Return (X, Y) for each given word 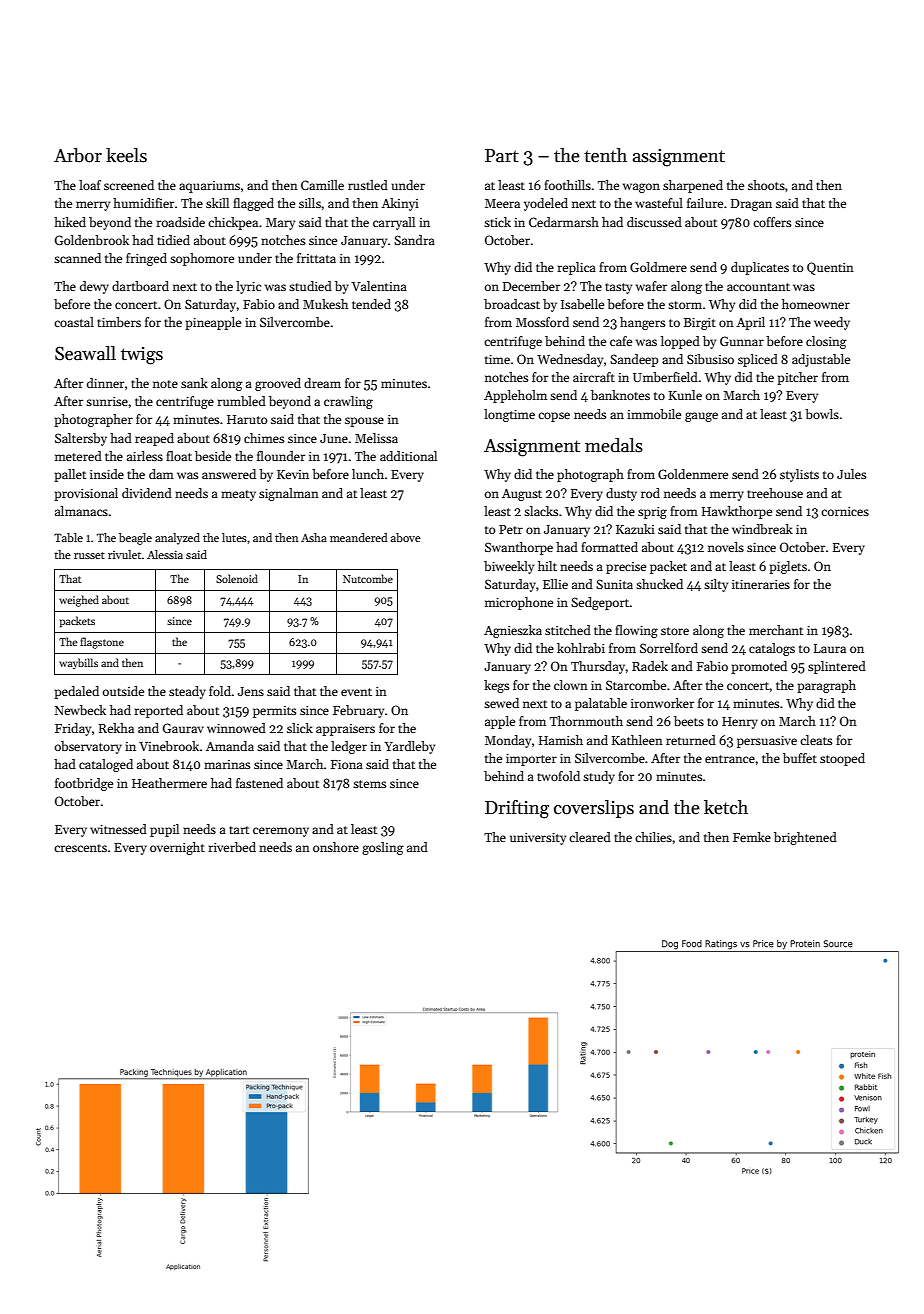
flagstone (102, 643)
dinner (105, 383)
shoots (766, 185)
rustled (368, 185)
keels (126, 155)
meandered (359, 537)
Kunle (685, 395)
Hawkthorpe (737, 512)
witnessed (118, 829)
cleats (816, 740)
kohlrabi (581, 648)
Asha (314, 537)
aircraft (594, 377)
